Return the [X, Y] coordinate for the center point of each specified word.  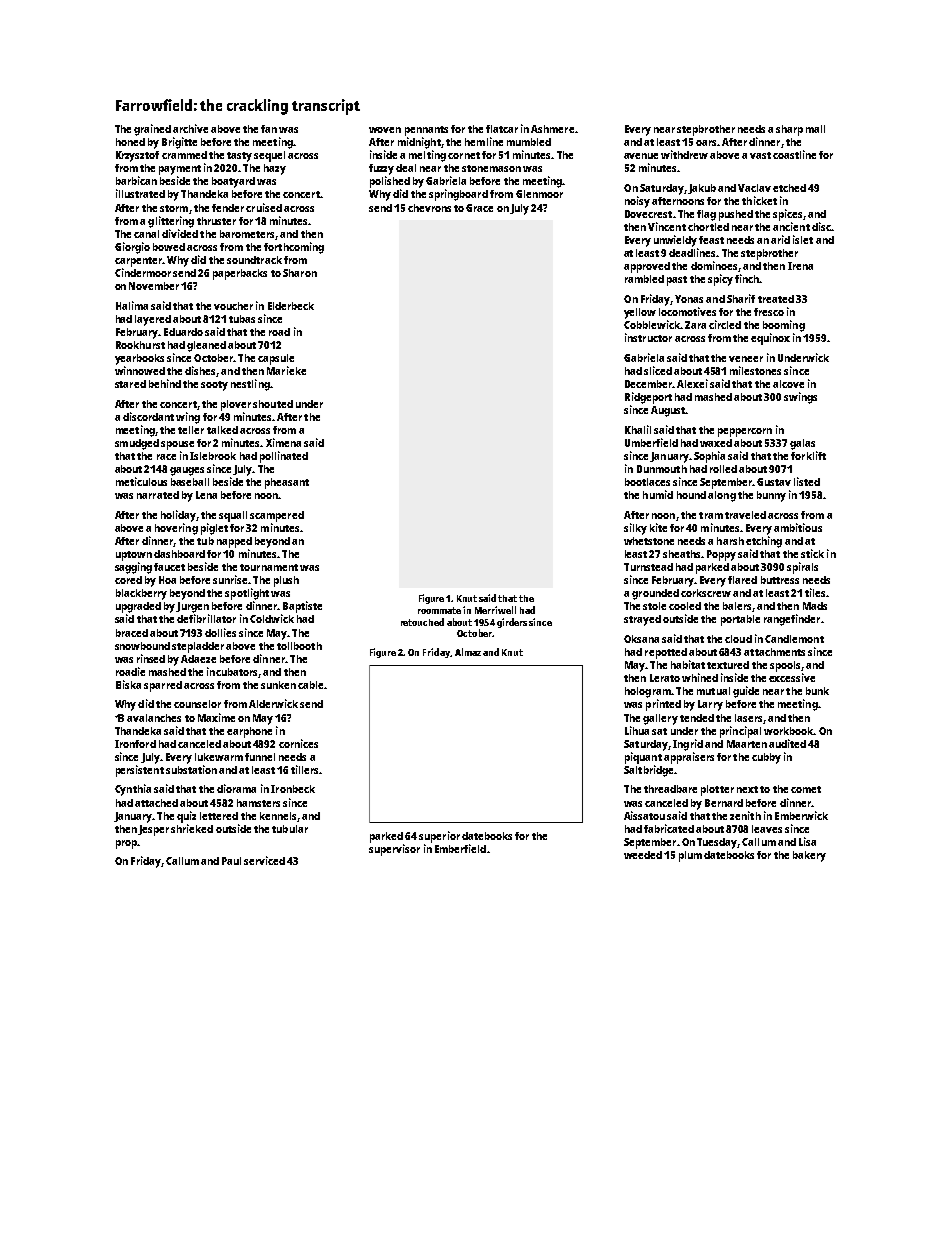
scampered [277, 516]
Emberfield [460, 848]
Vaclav [754, 188]
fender [228, 208]
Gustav [774, 482]
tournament [269, 567]
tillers [304, 769]
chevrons [429, 208]
